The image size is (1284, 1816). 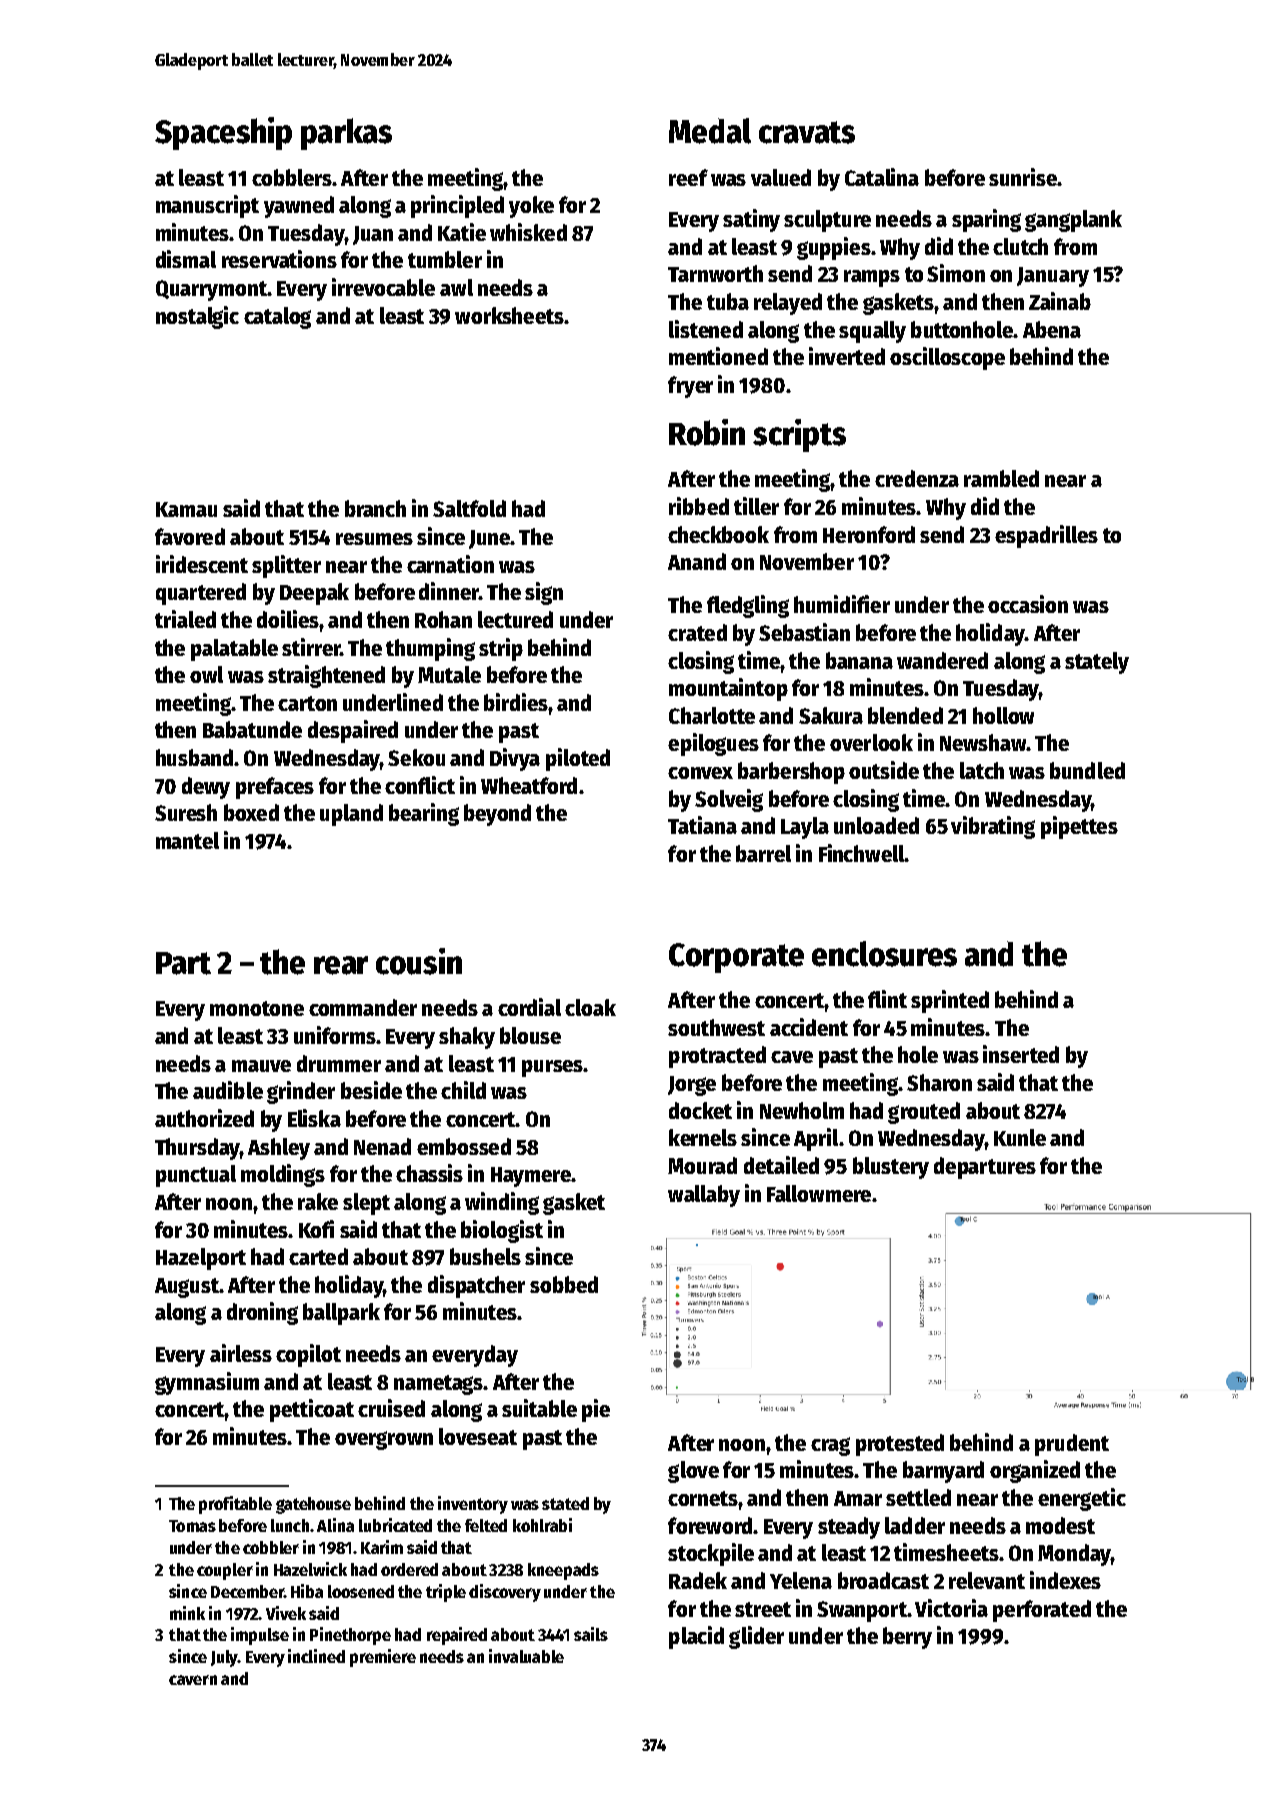 I want to click on kneepads, so click(x=563, y=1571).
